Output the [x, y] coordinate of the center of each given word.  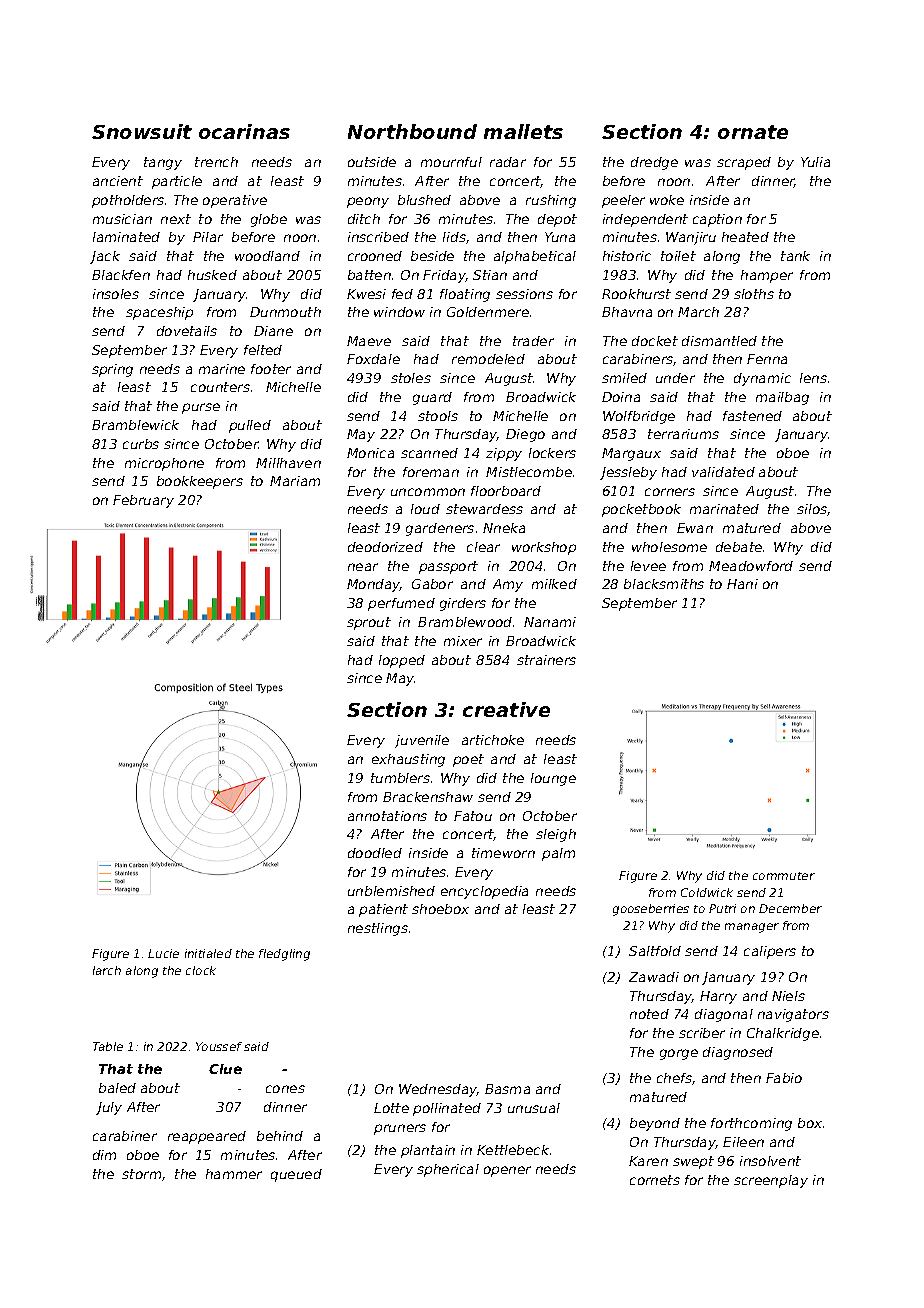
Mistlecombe [529, 472]
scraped [744, 163]
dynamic [762, 379]
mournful [451, 162]
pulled [250, 426]
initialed [208, 953]
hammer [234, 1174]
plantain [428, 1151]
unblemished [391, 891]
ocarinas [244, 131]
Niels [788, 996]
